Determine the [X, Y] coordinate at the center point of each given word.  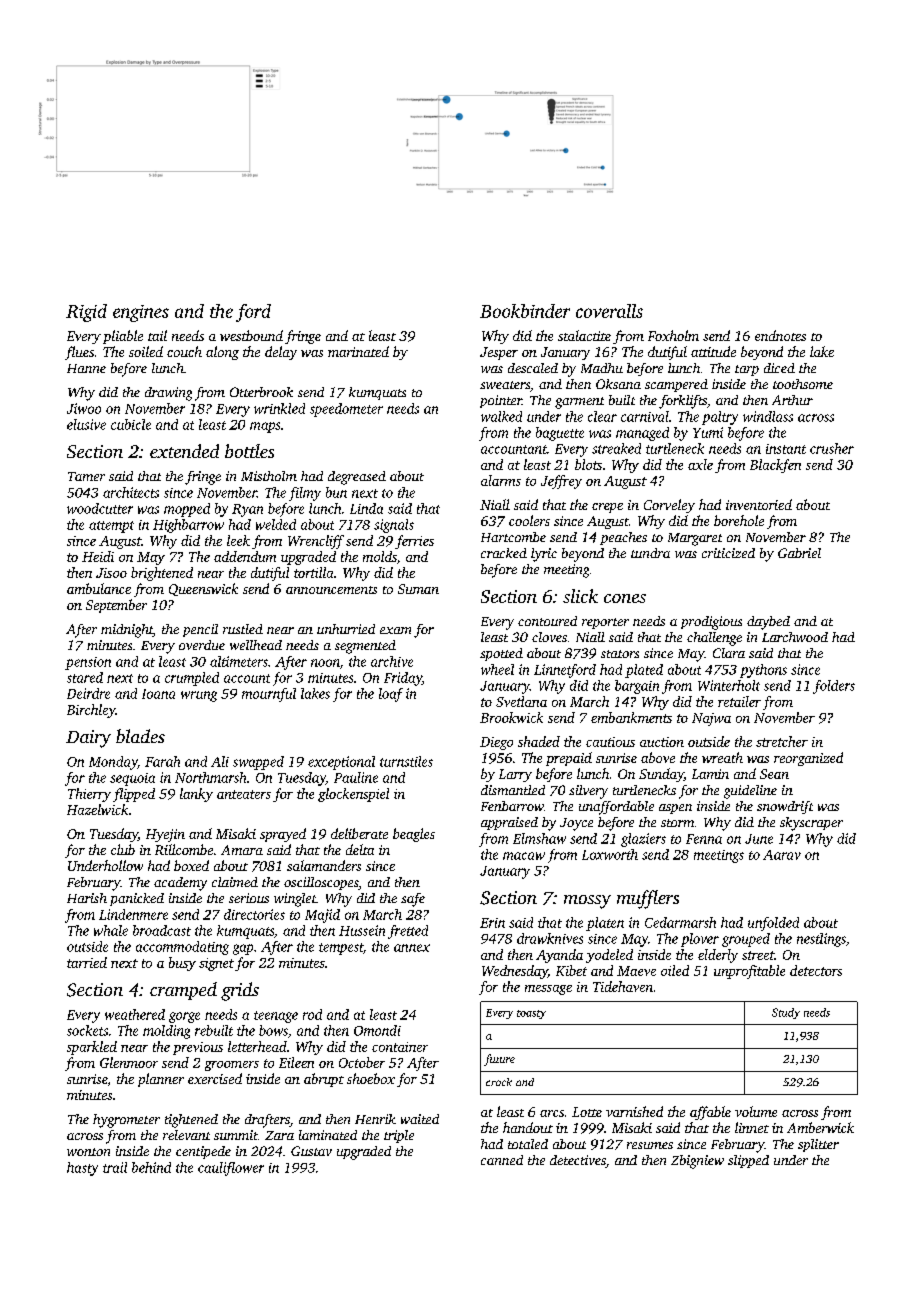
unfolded [773, 924]
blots [588, 464]
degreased [357, 478]
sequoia [132, 779]
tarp [747, 370]
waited [420, 1119]
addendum [245, 556]
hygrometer [126, 1121]
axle [700, 464]
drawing [168, 394]
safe [413, 900]
